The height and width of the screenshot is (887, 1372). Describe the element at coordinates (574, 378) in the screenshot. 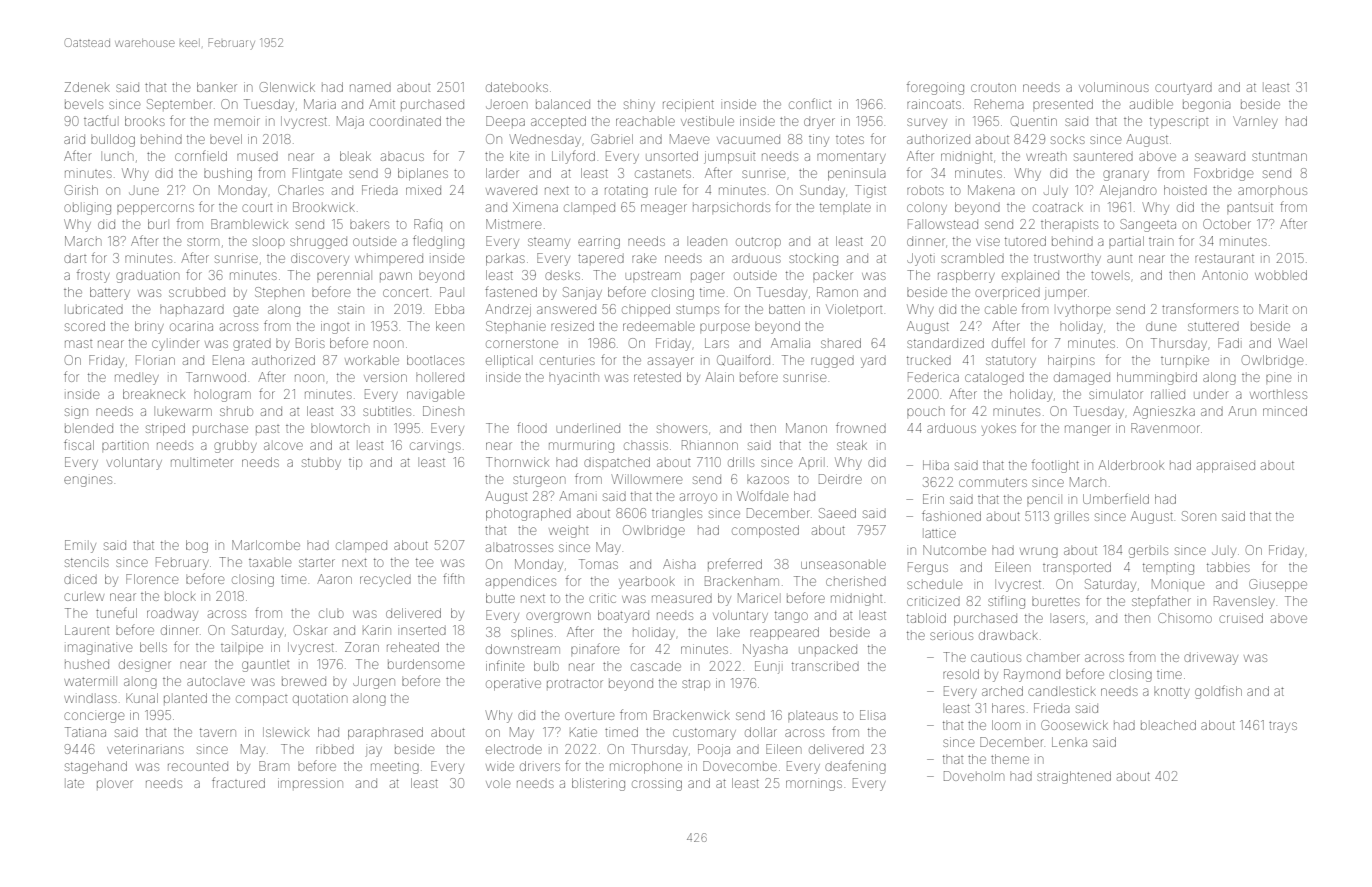

I see `hyacinth` at that location.
